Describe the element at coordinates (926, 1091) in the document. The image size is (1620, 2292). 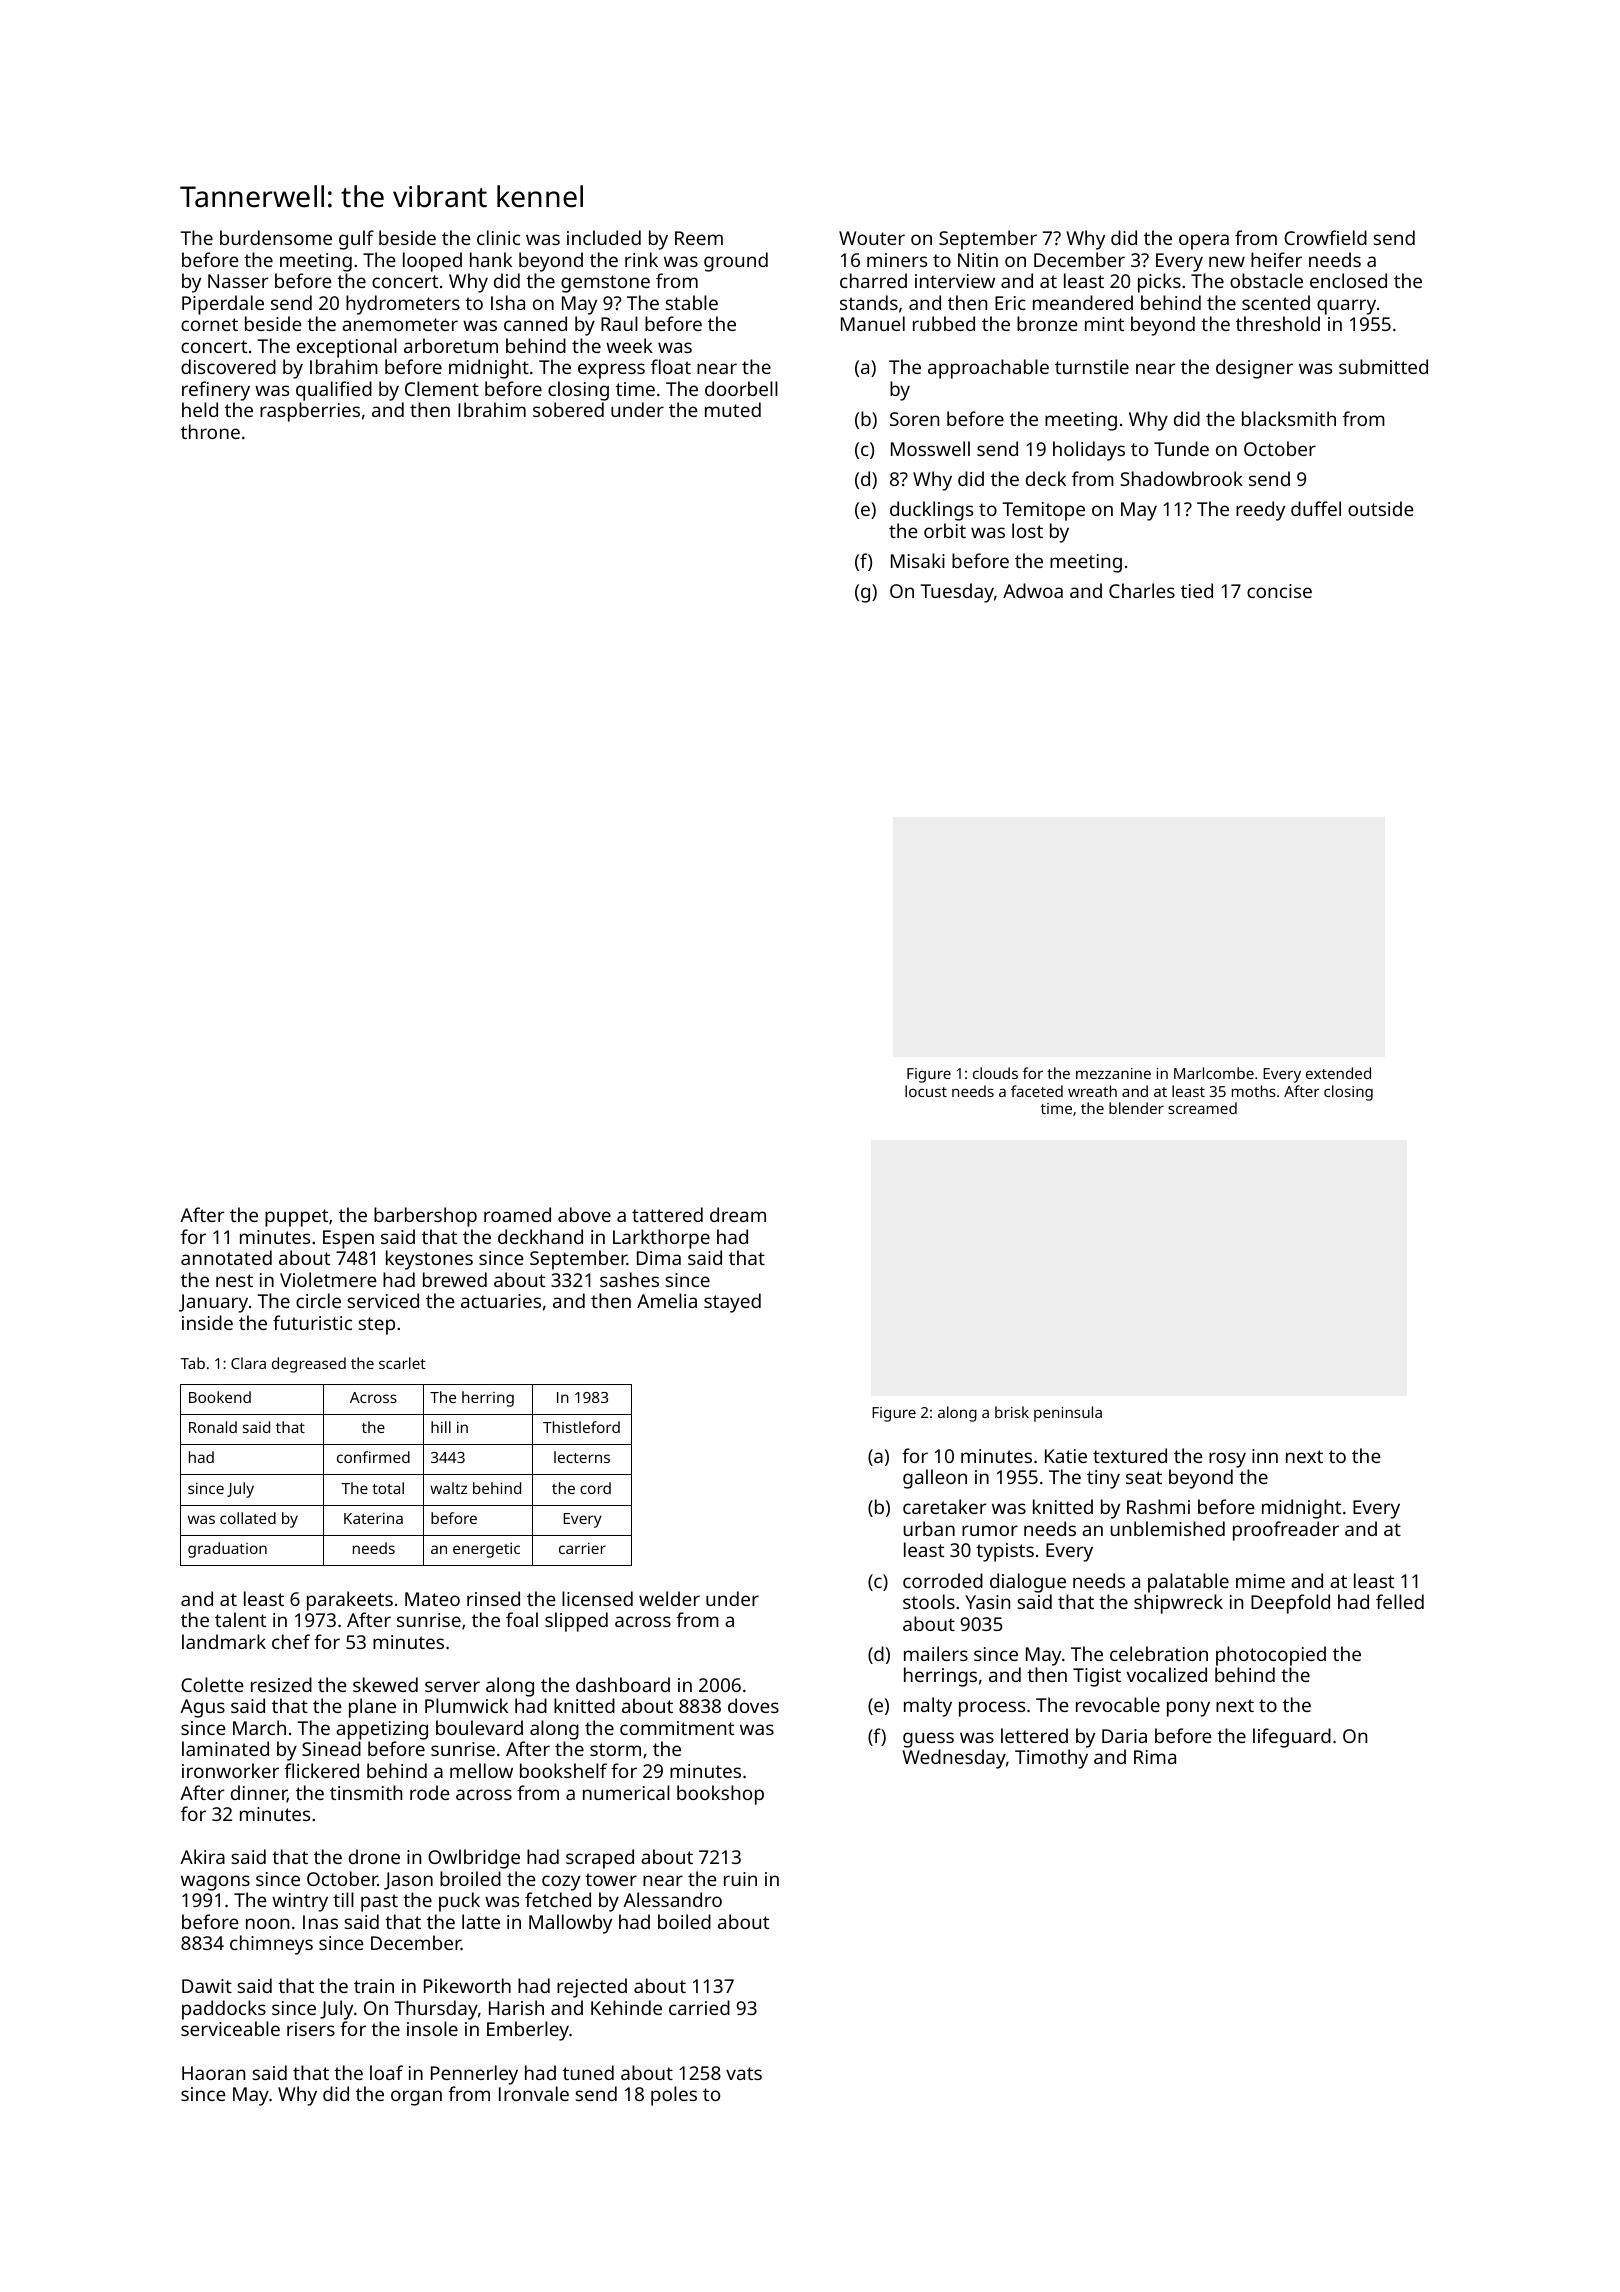
I see `locust` at that location.
